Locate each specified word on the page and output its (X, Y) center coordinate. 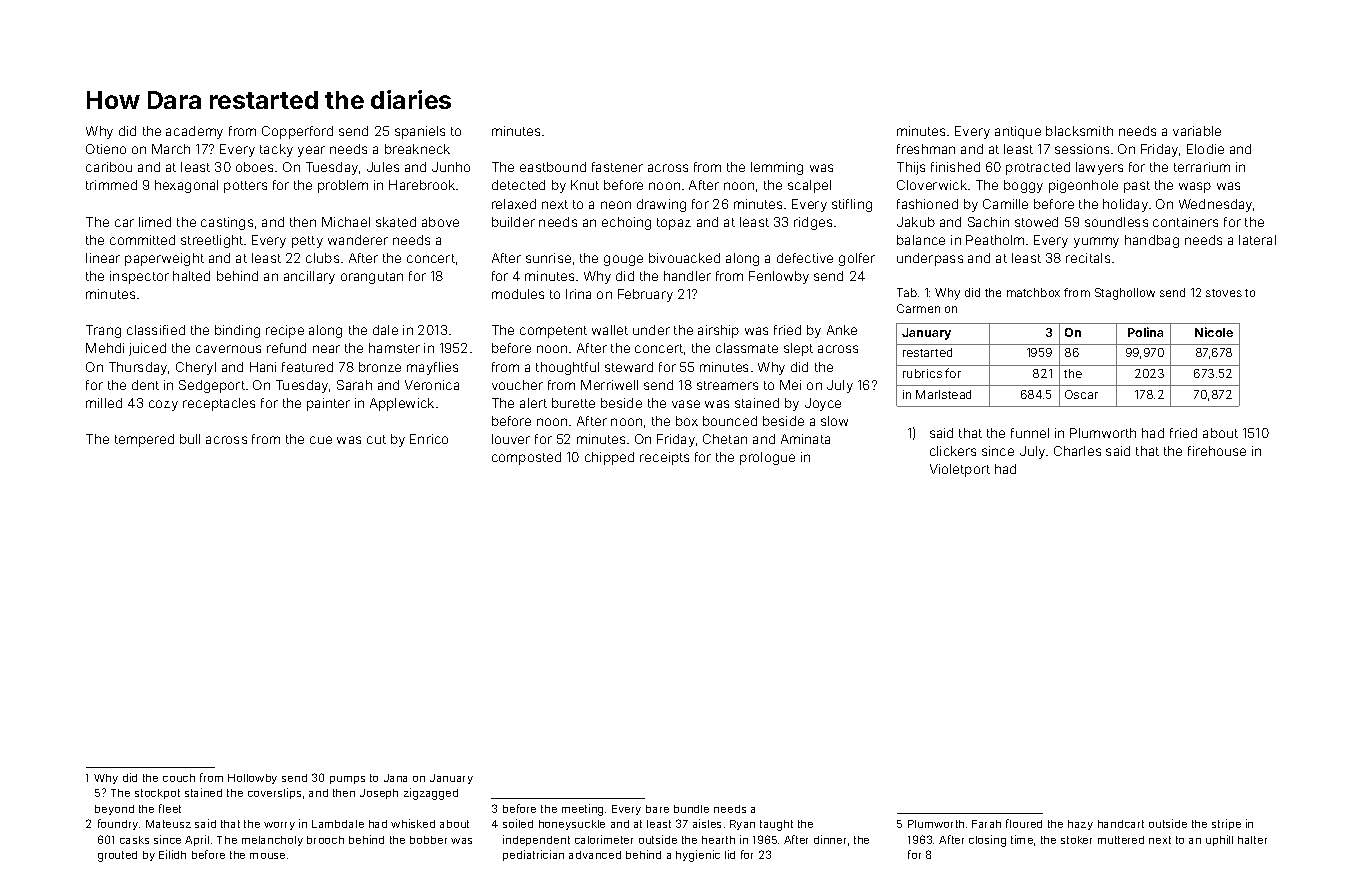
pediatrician (533, 855)
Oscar (1081, 394)
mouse (267, 856)
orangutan (372, 278)
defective (805, 258)
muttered (1121, 840)
